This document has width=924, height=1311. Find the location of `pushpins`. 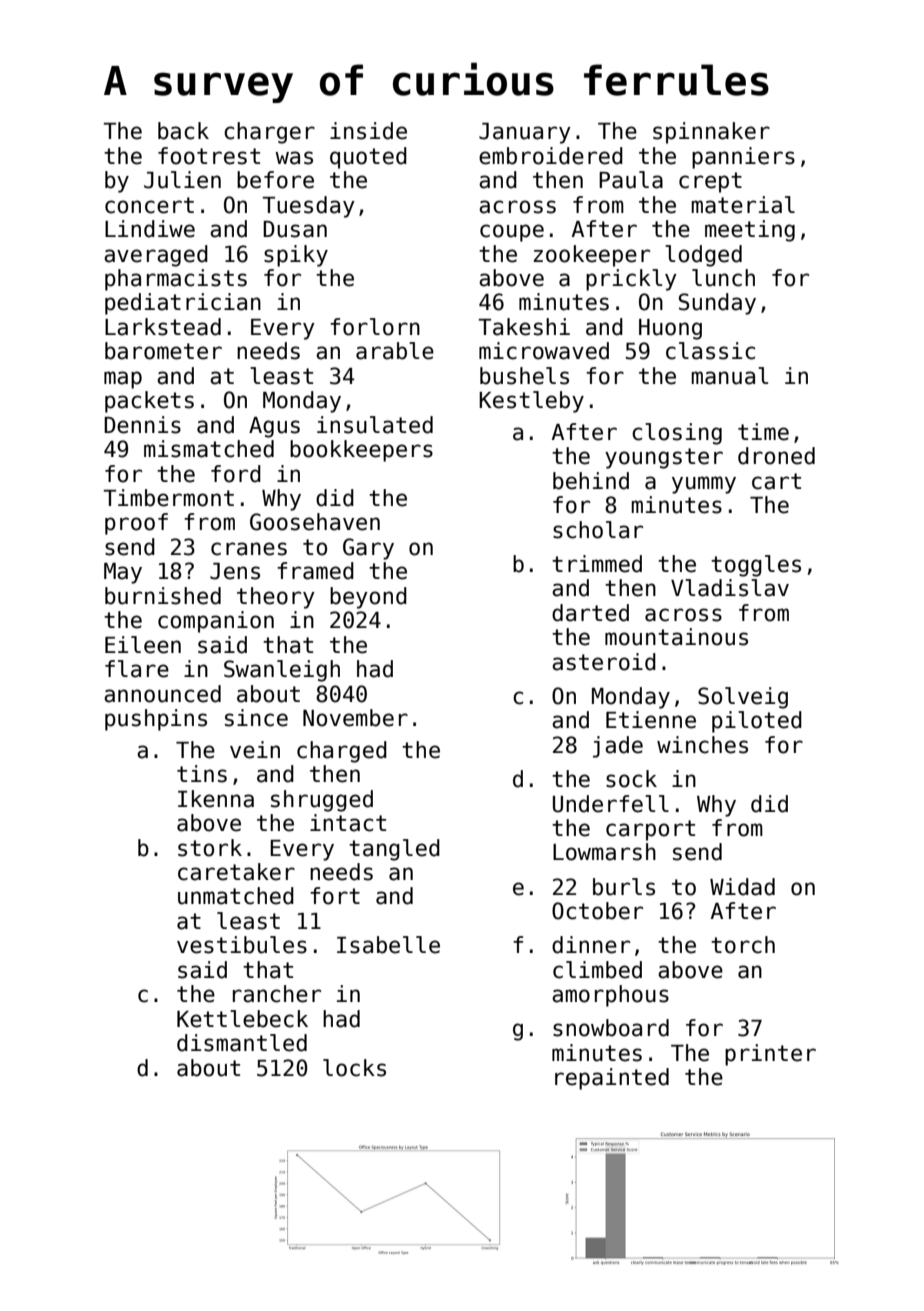

pushpins is located at coordinates (156, 720).
